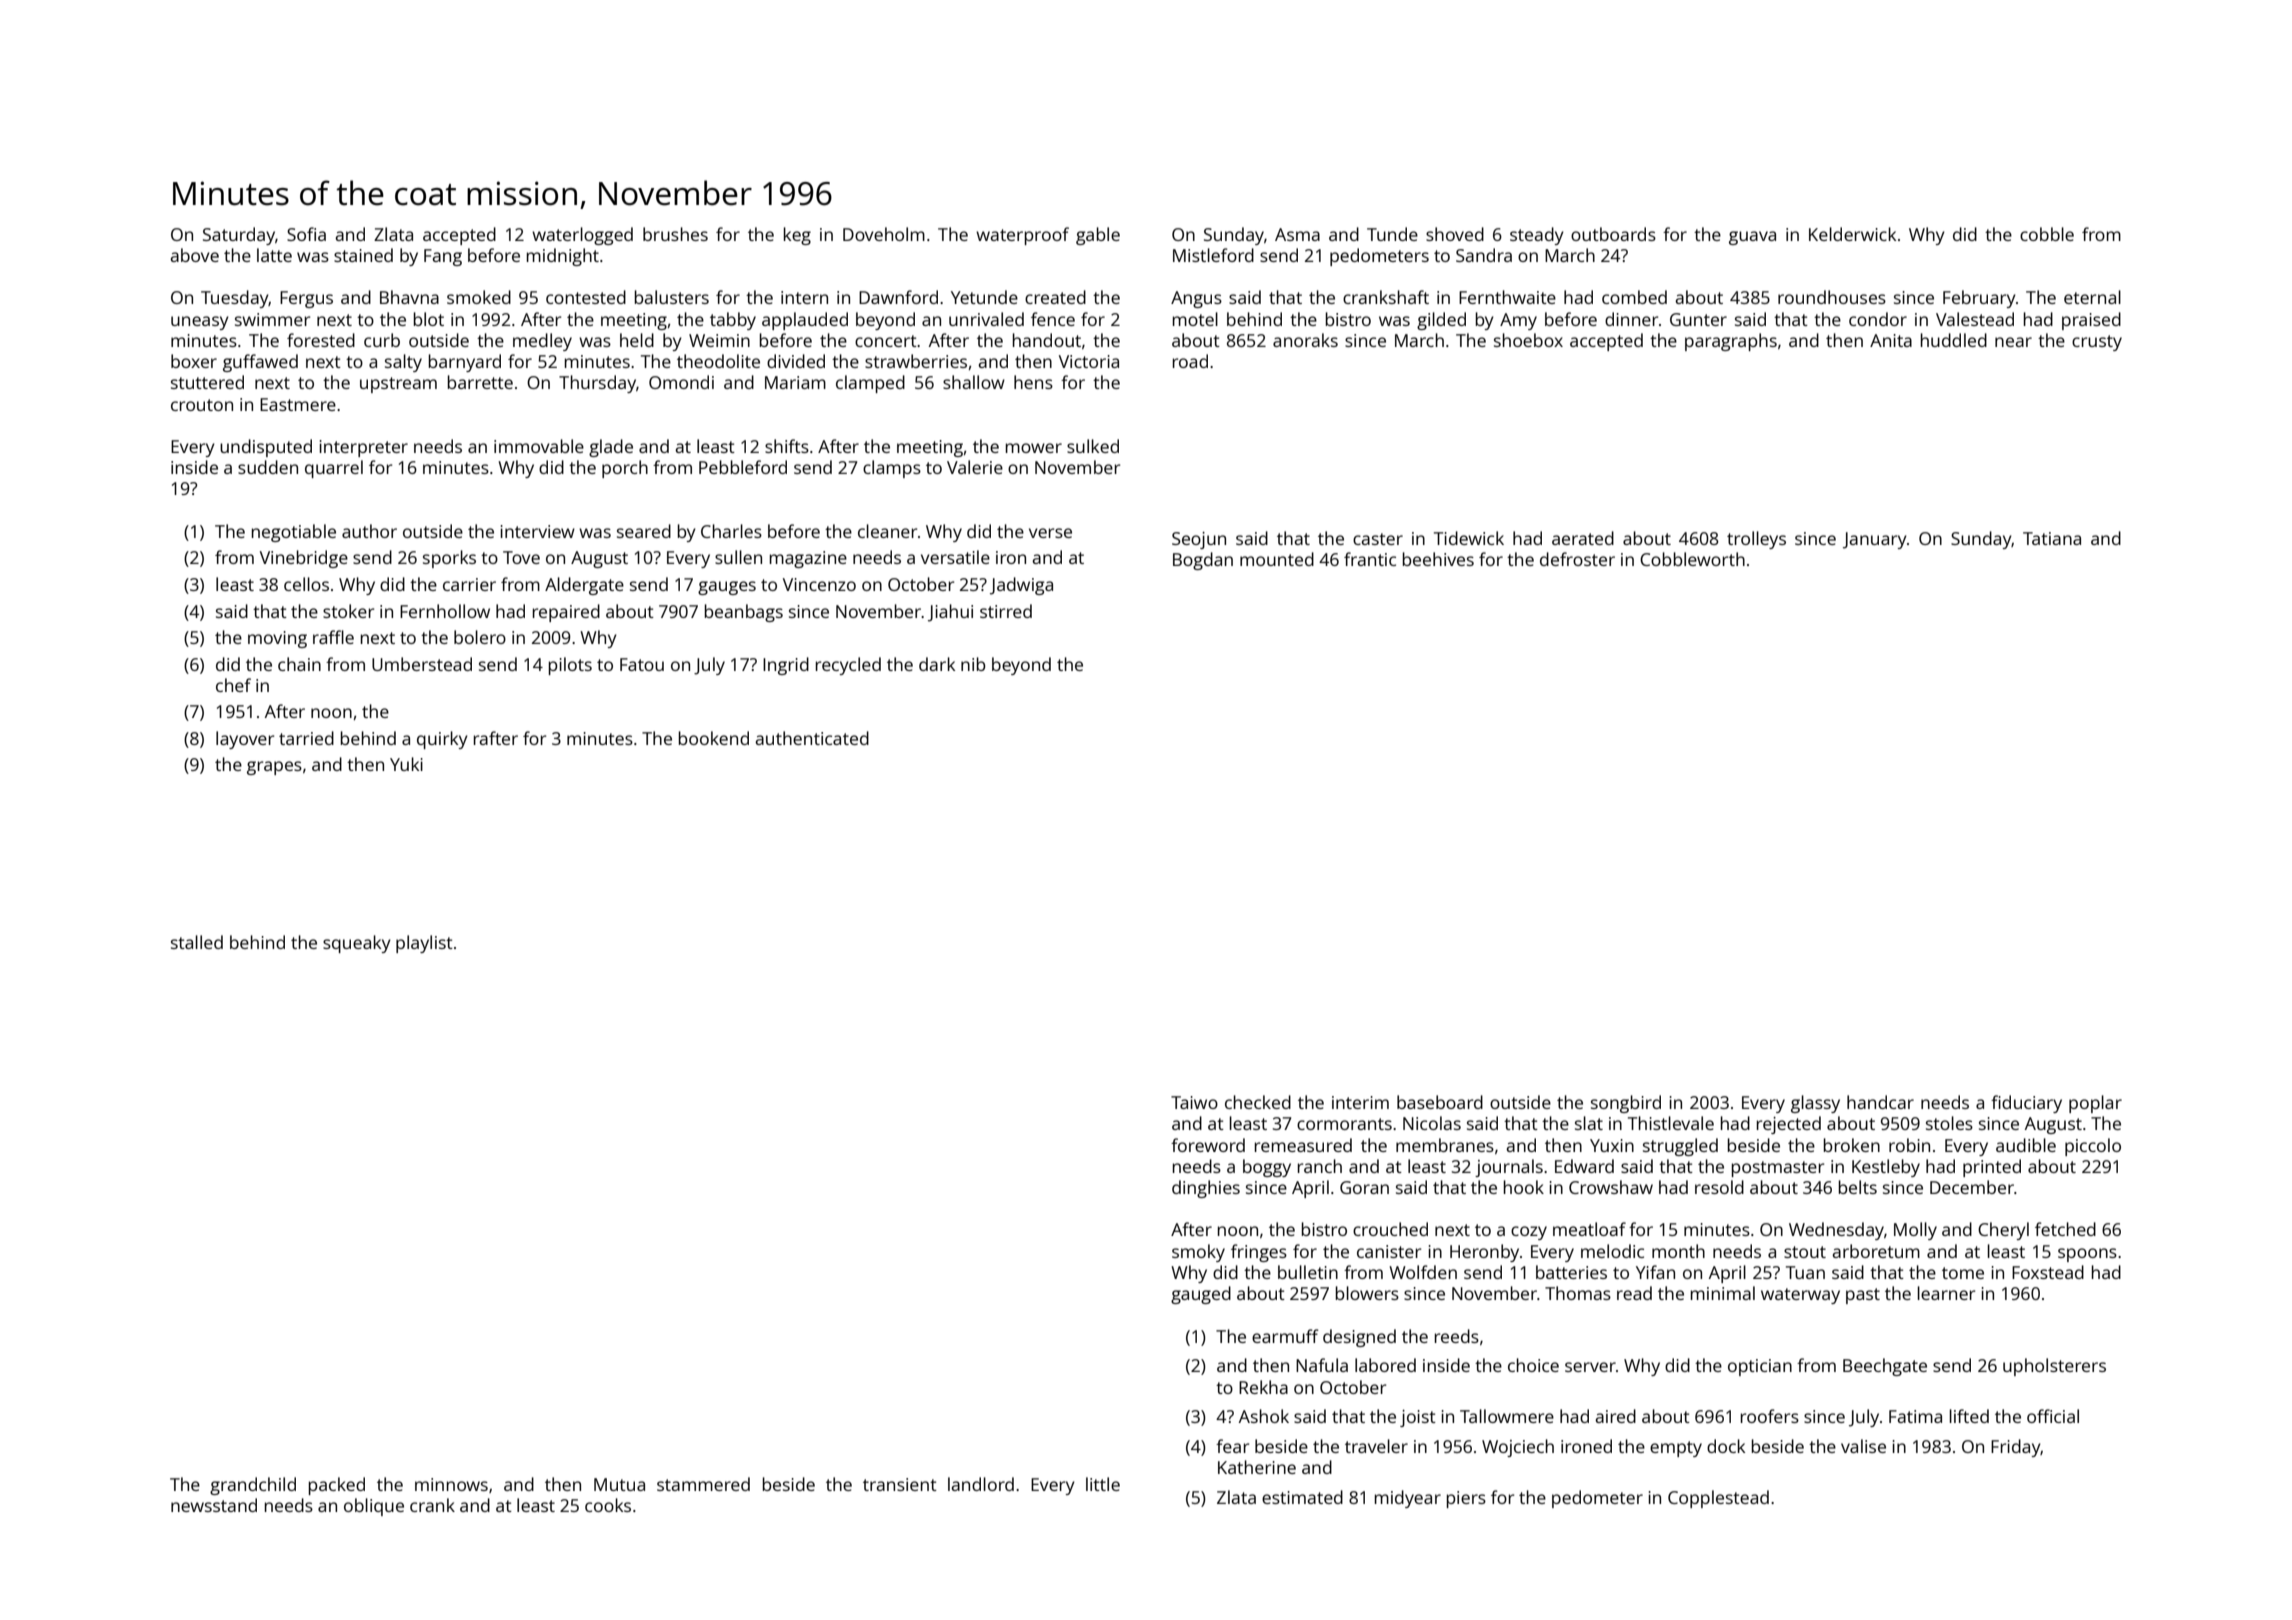 The image size is (2292, 1620). I want to click on Kelderwick, so click(1852, 234).
